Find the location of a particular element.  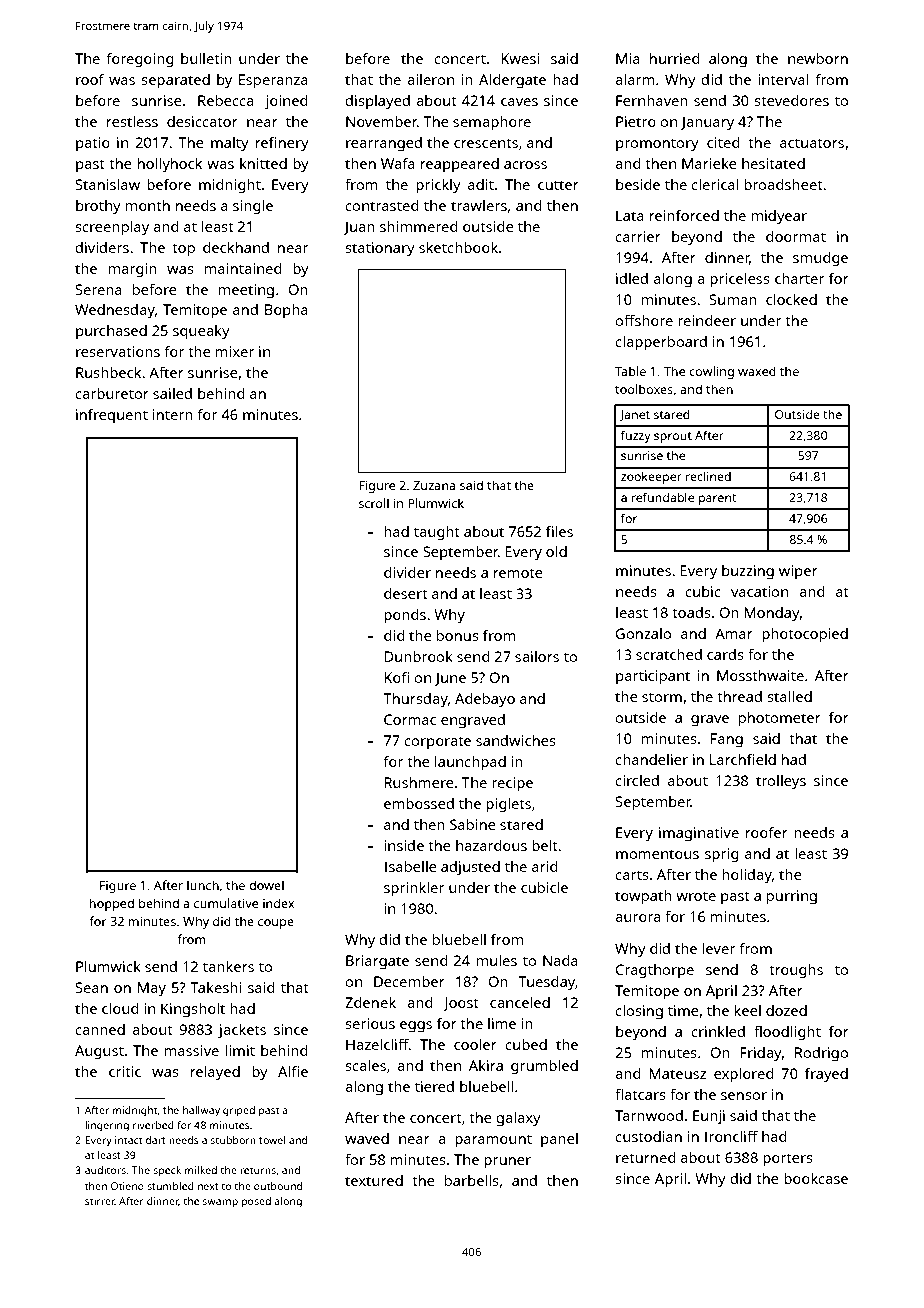

ponds is located at coordinates (405, 616).
